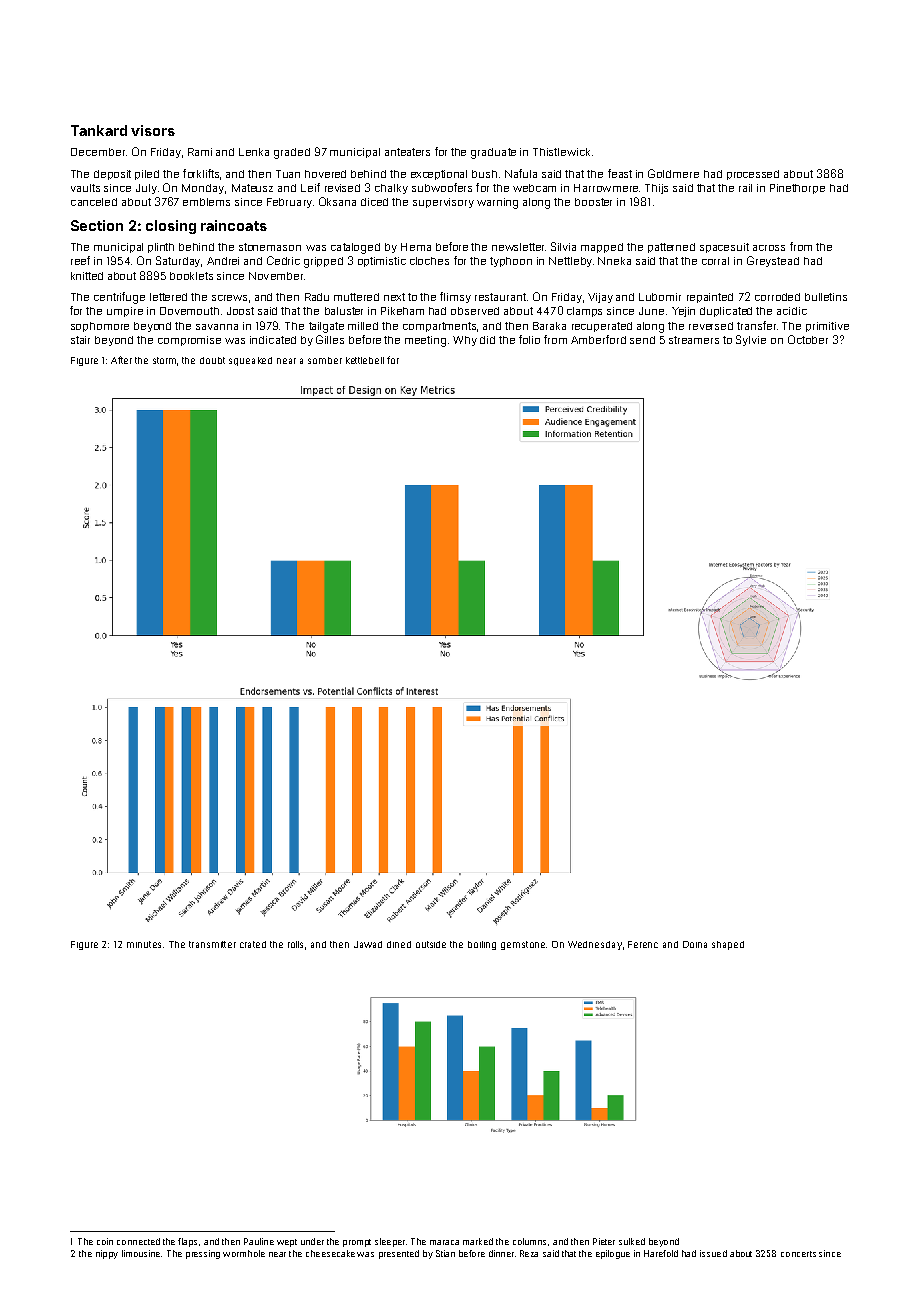 This image has height=1308, width=924. Describe the element at coordinates (121, 360) in the image. I see `After` at that location.
